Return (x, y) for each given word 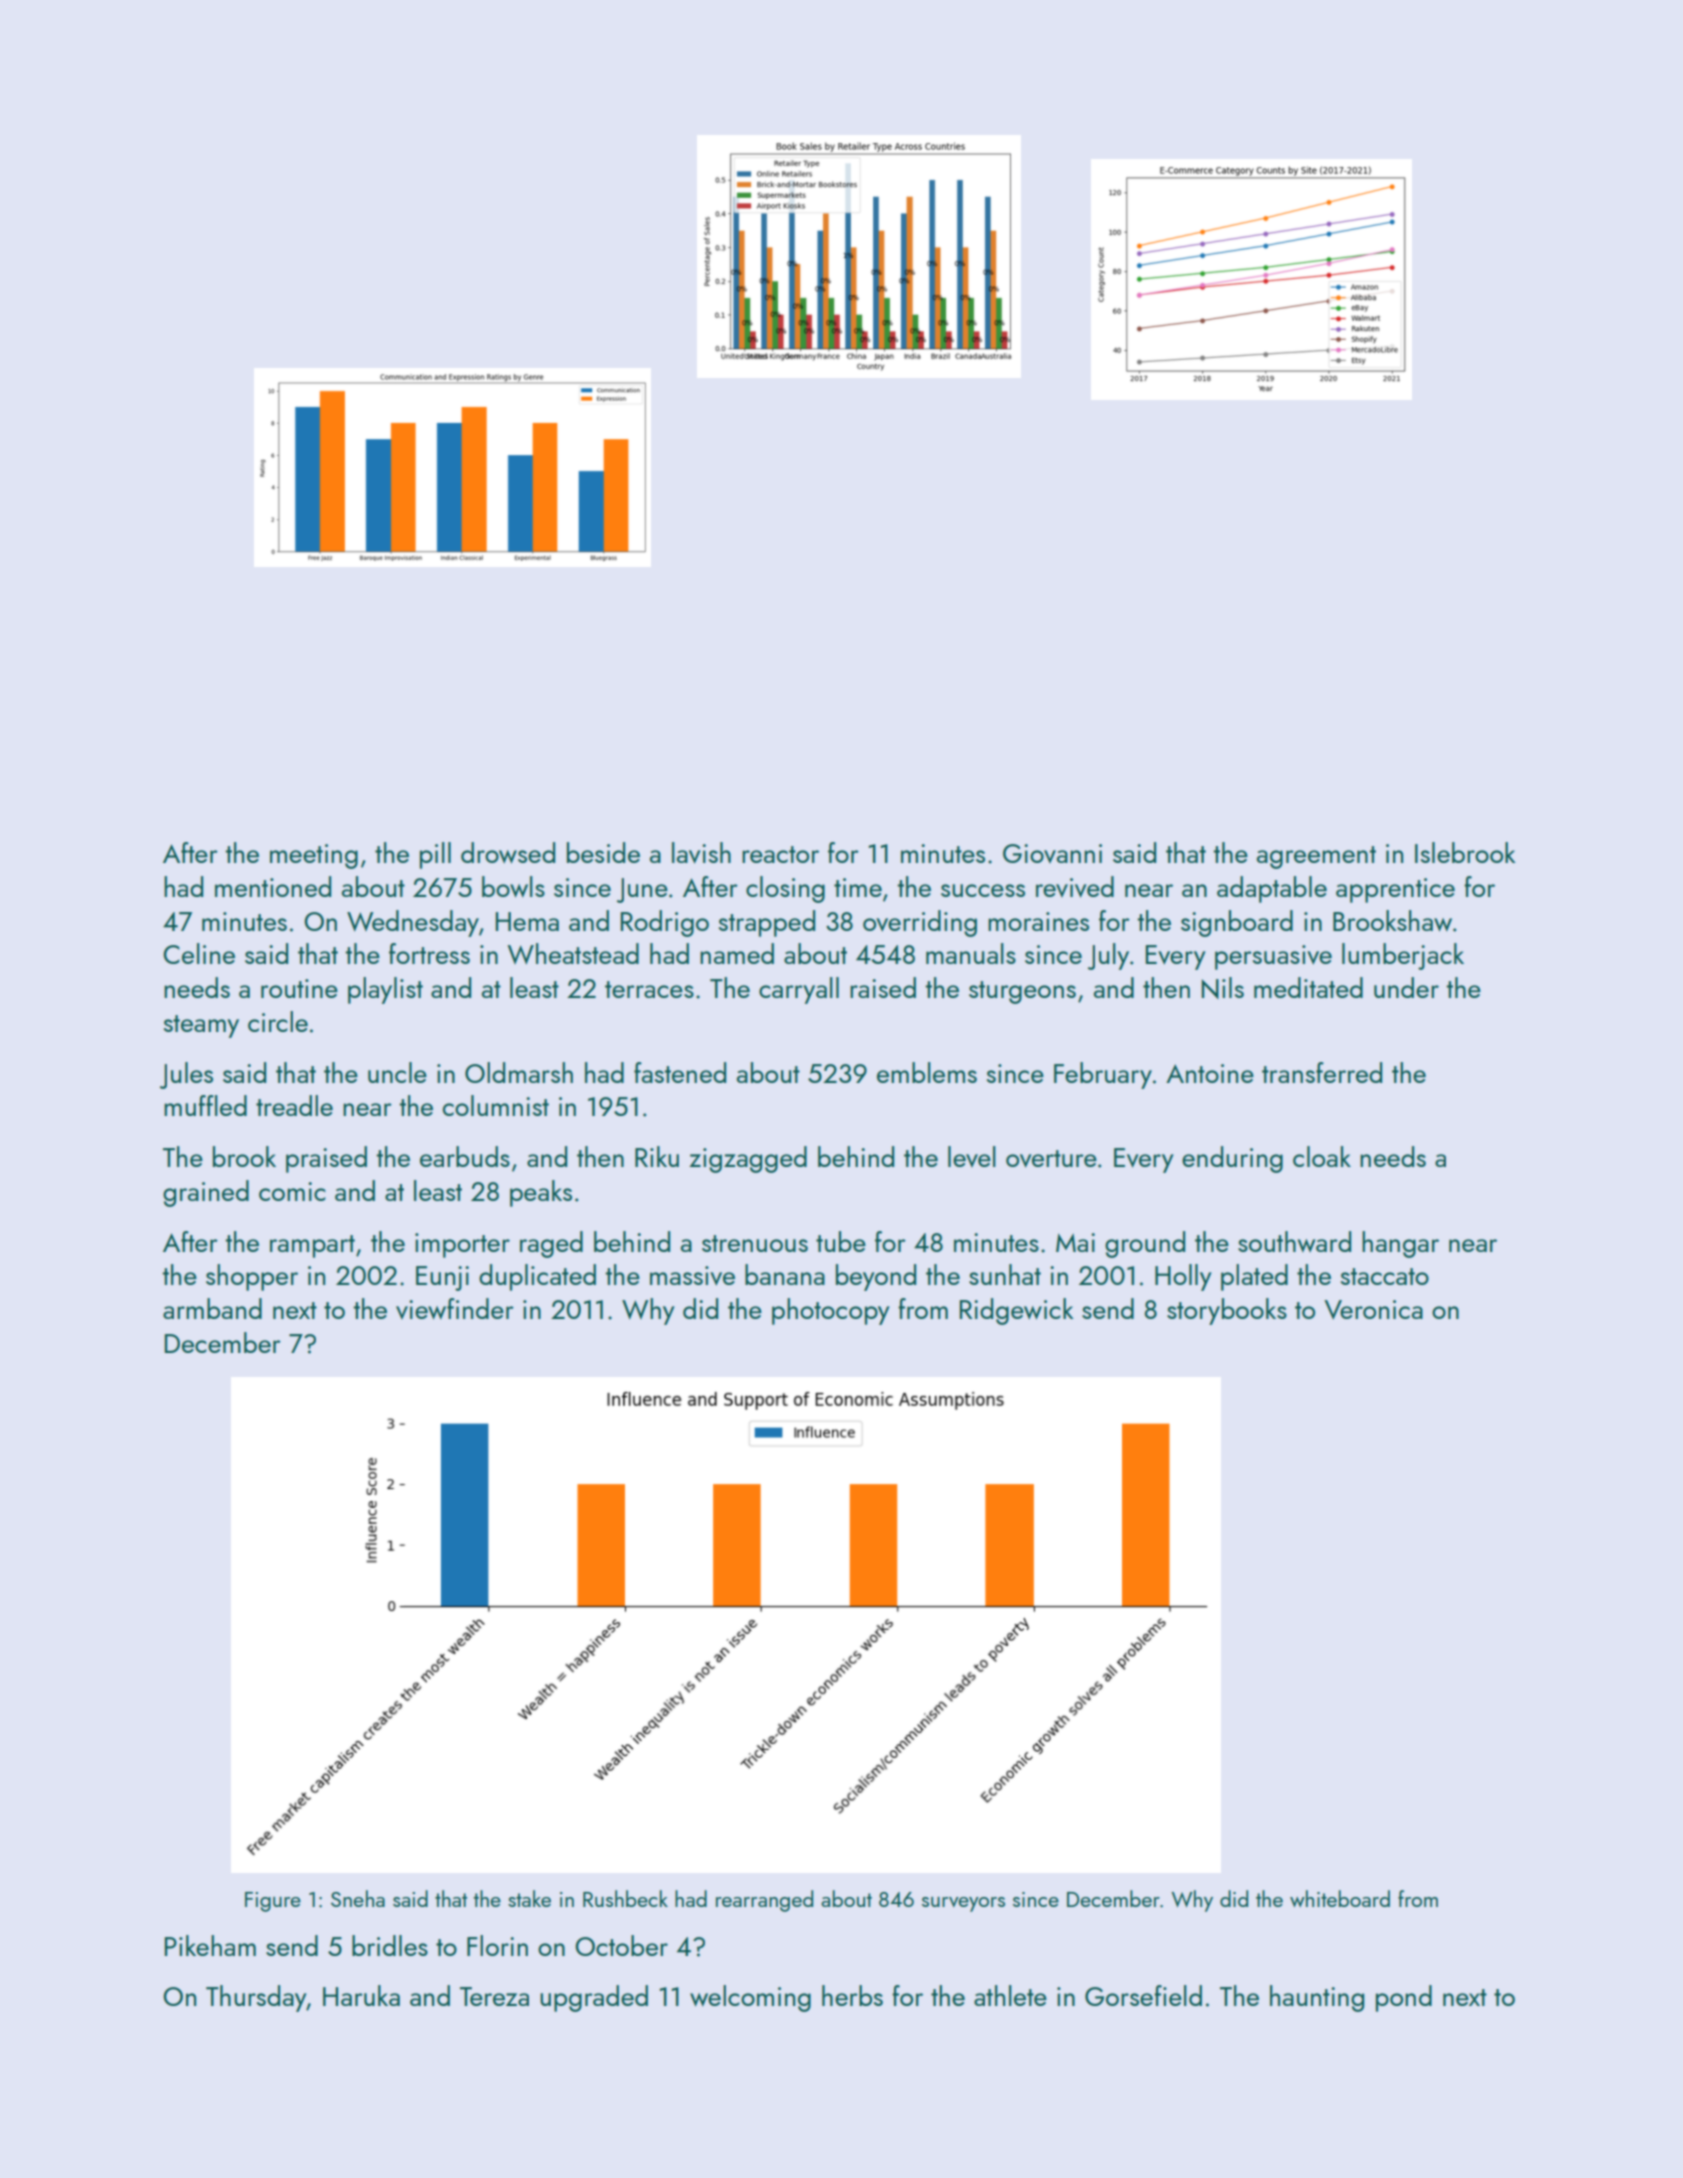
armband (212, 1308)
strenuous (755, 1243)
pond (1404, 1998)
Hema (527, 921)
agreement (1316, 857)
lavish (701, 853)
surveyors (963, 1904)
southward (1295, 1241)
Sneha (358, 1898)
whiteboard (1340, 1898)
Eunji (442, 1278)
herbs (852, 1995)
